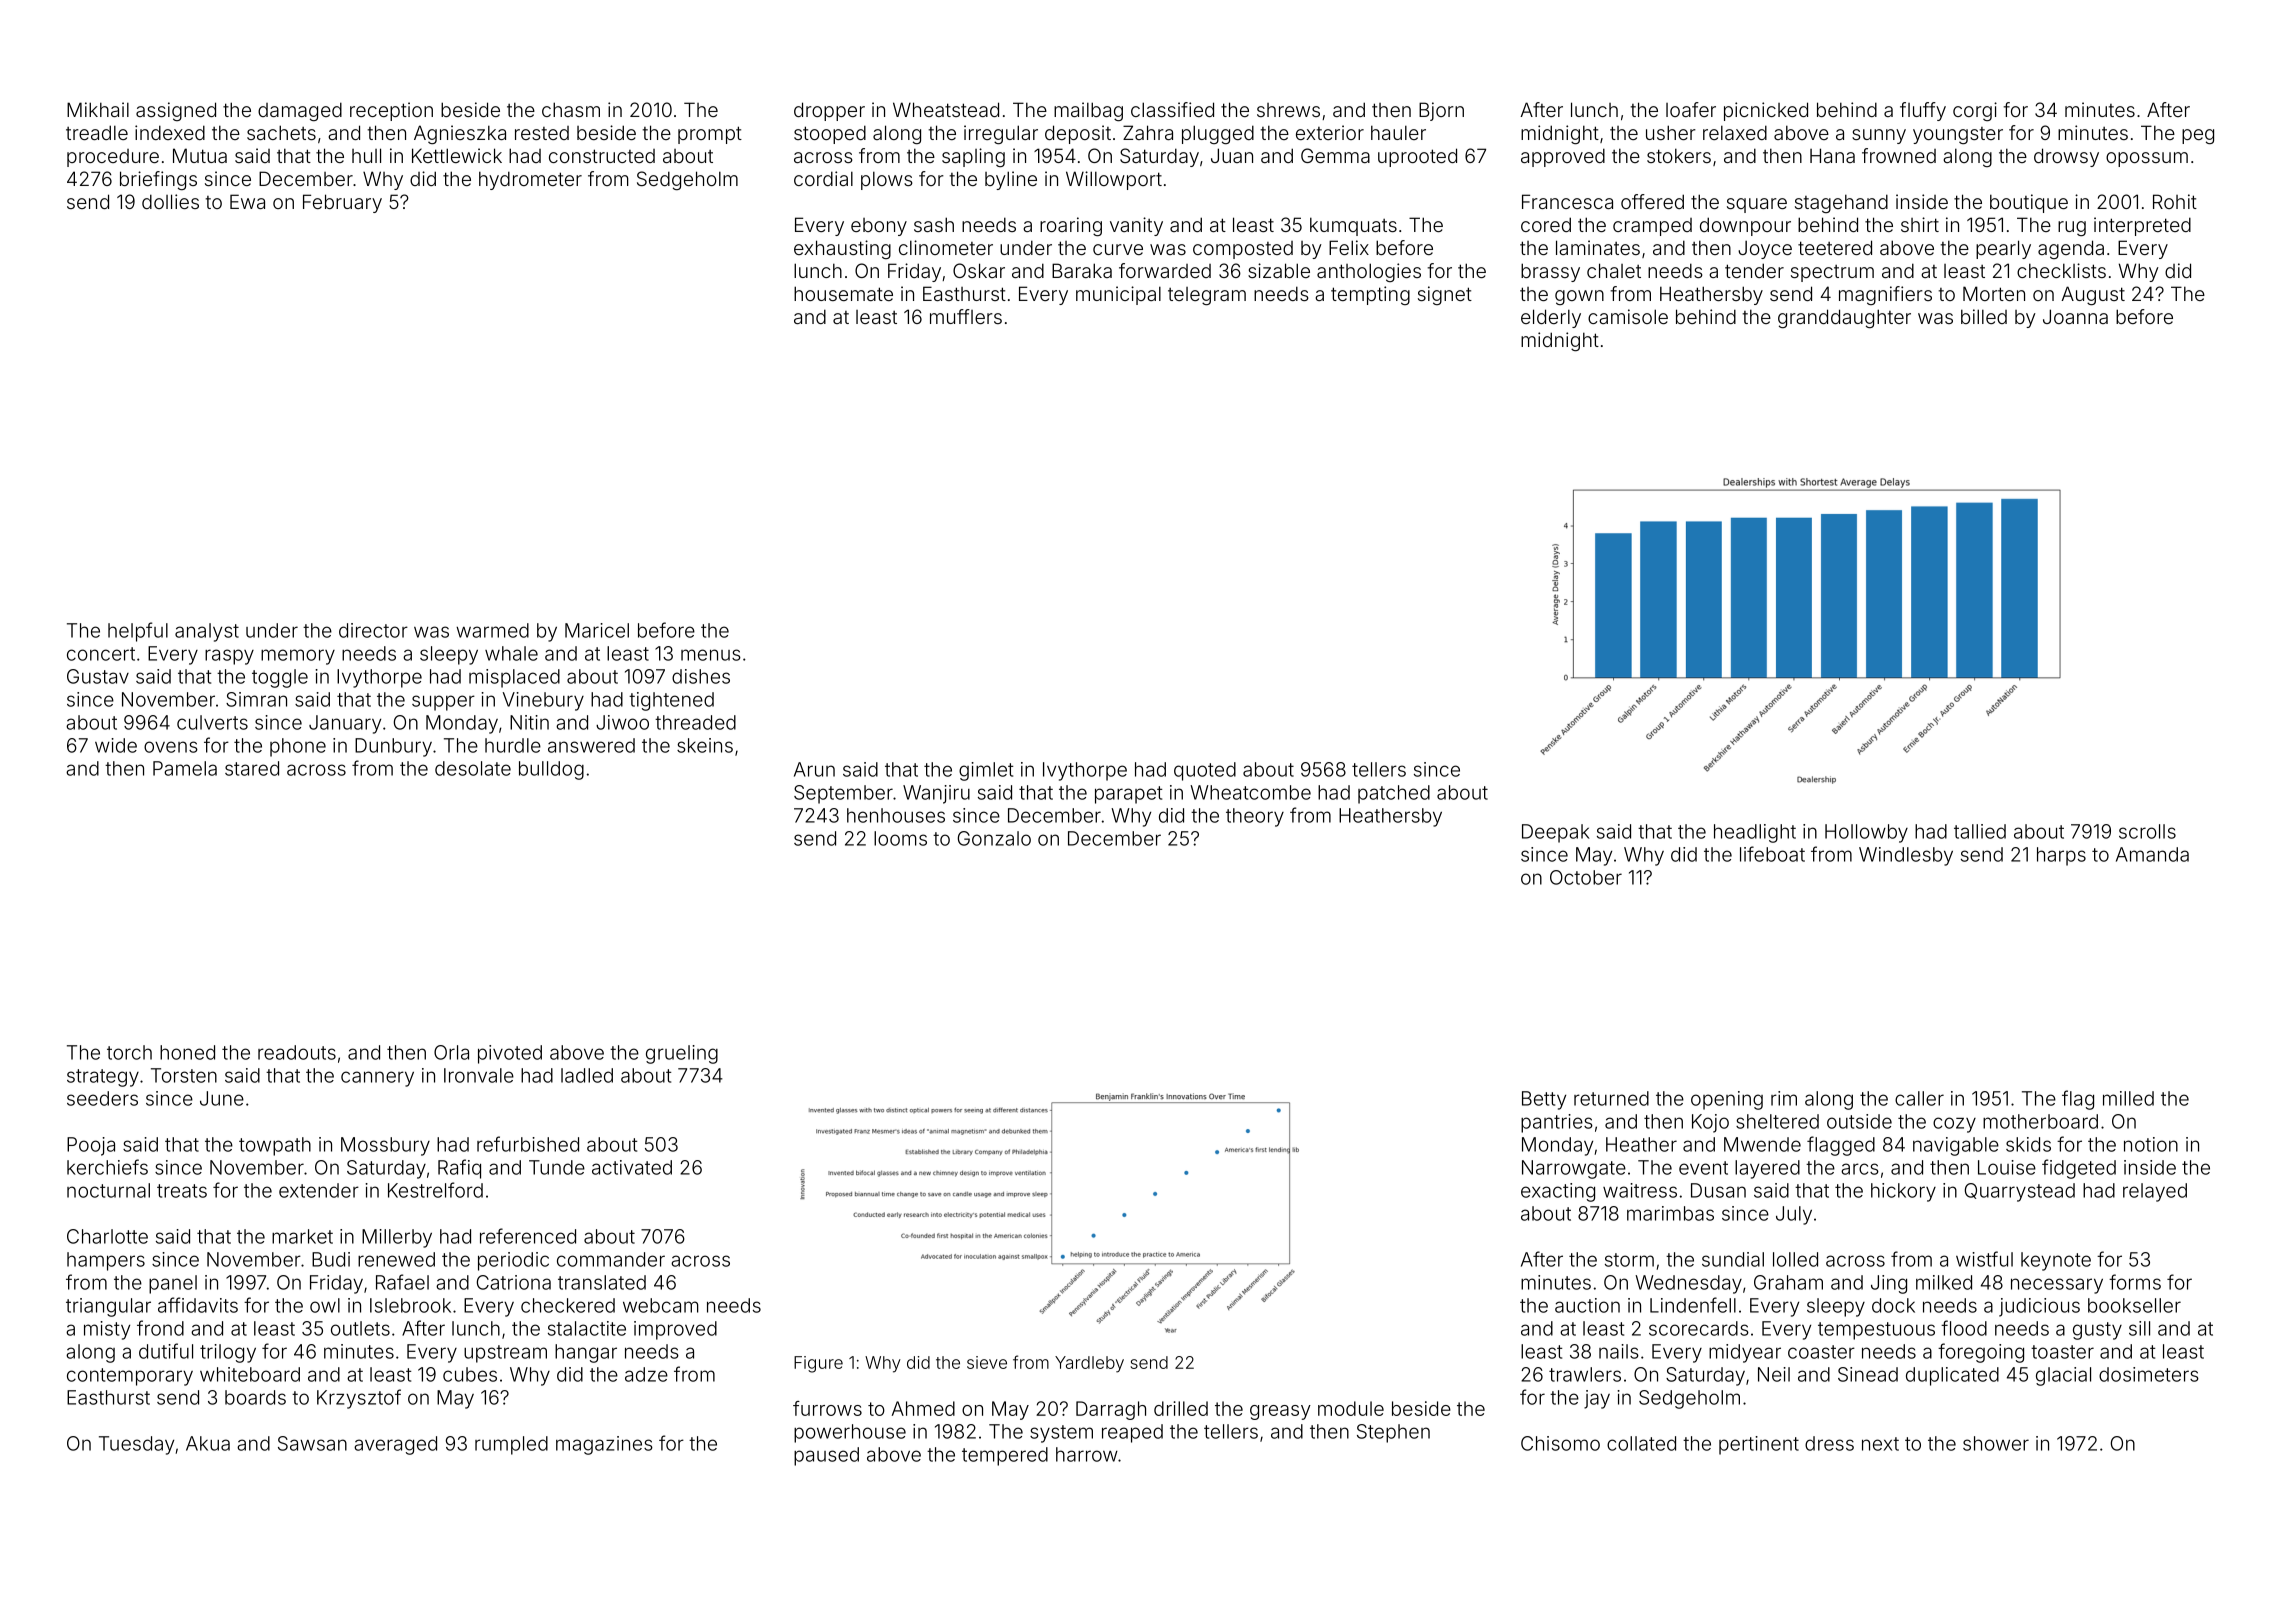 The width and height of the screenshot is (2282, 1614). What do you see at coordinates (473, 768) in the screenshot?
I see `desolate` at bounding box center [473, 768].
